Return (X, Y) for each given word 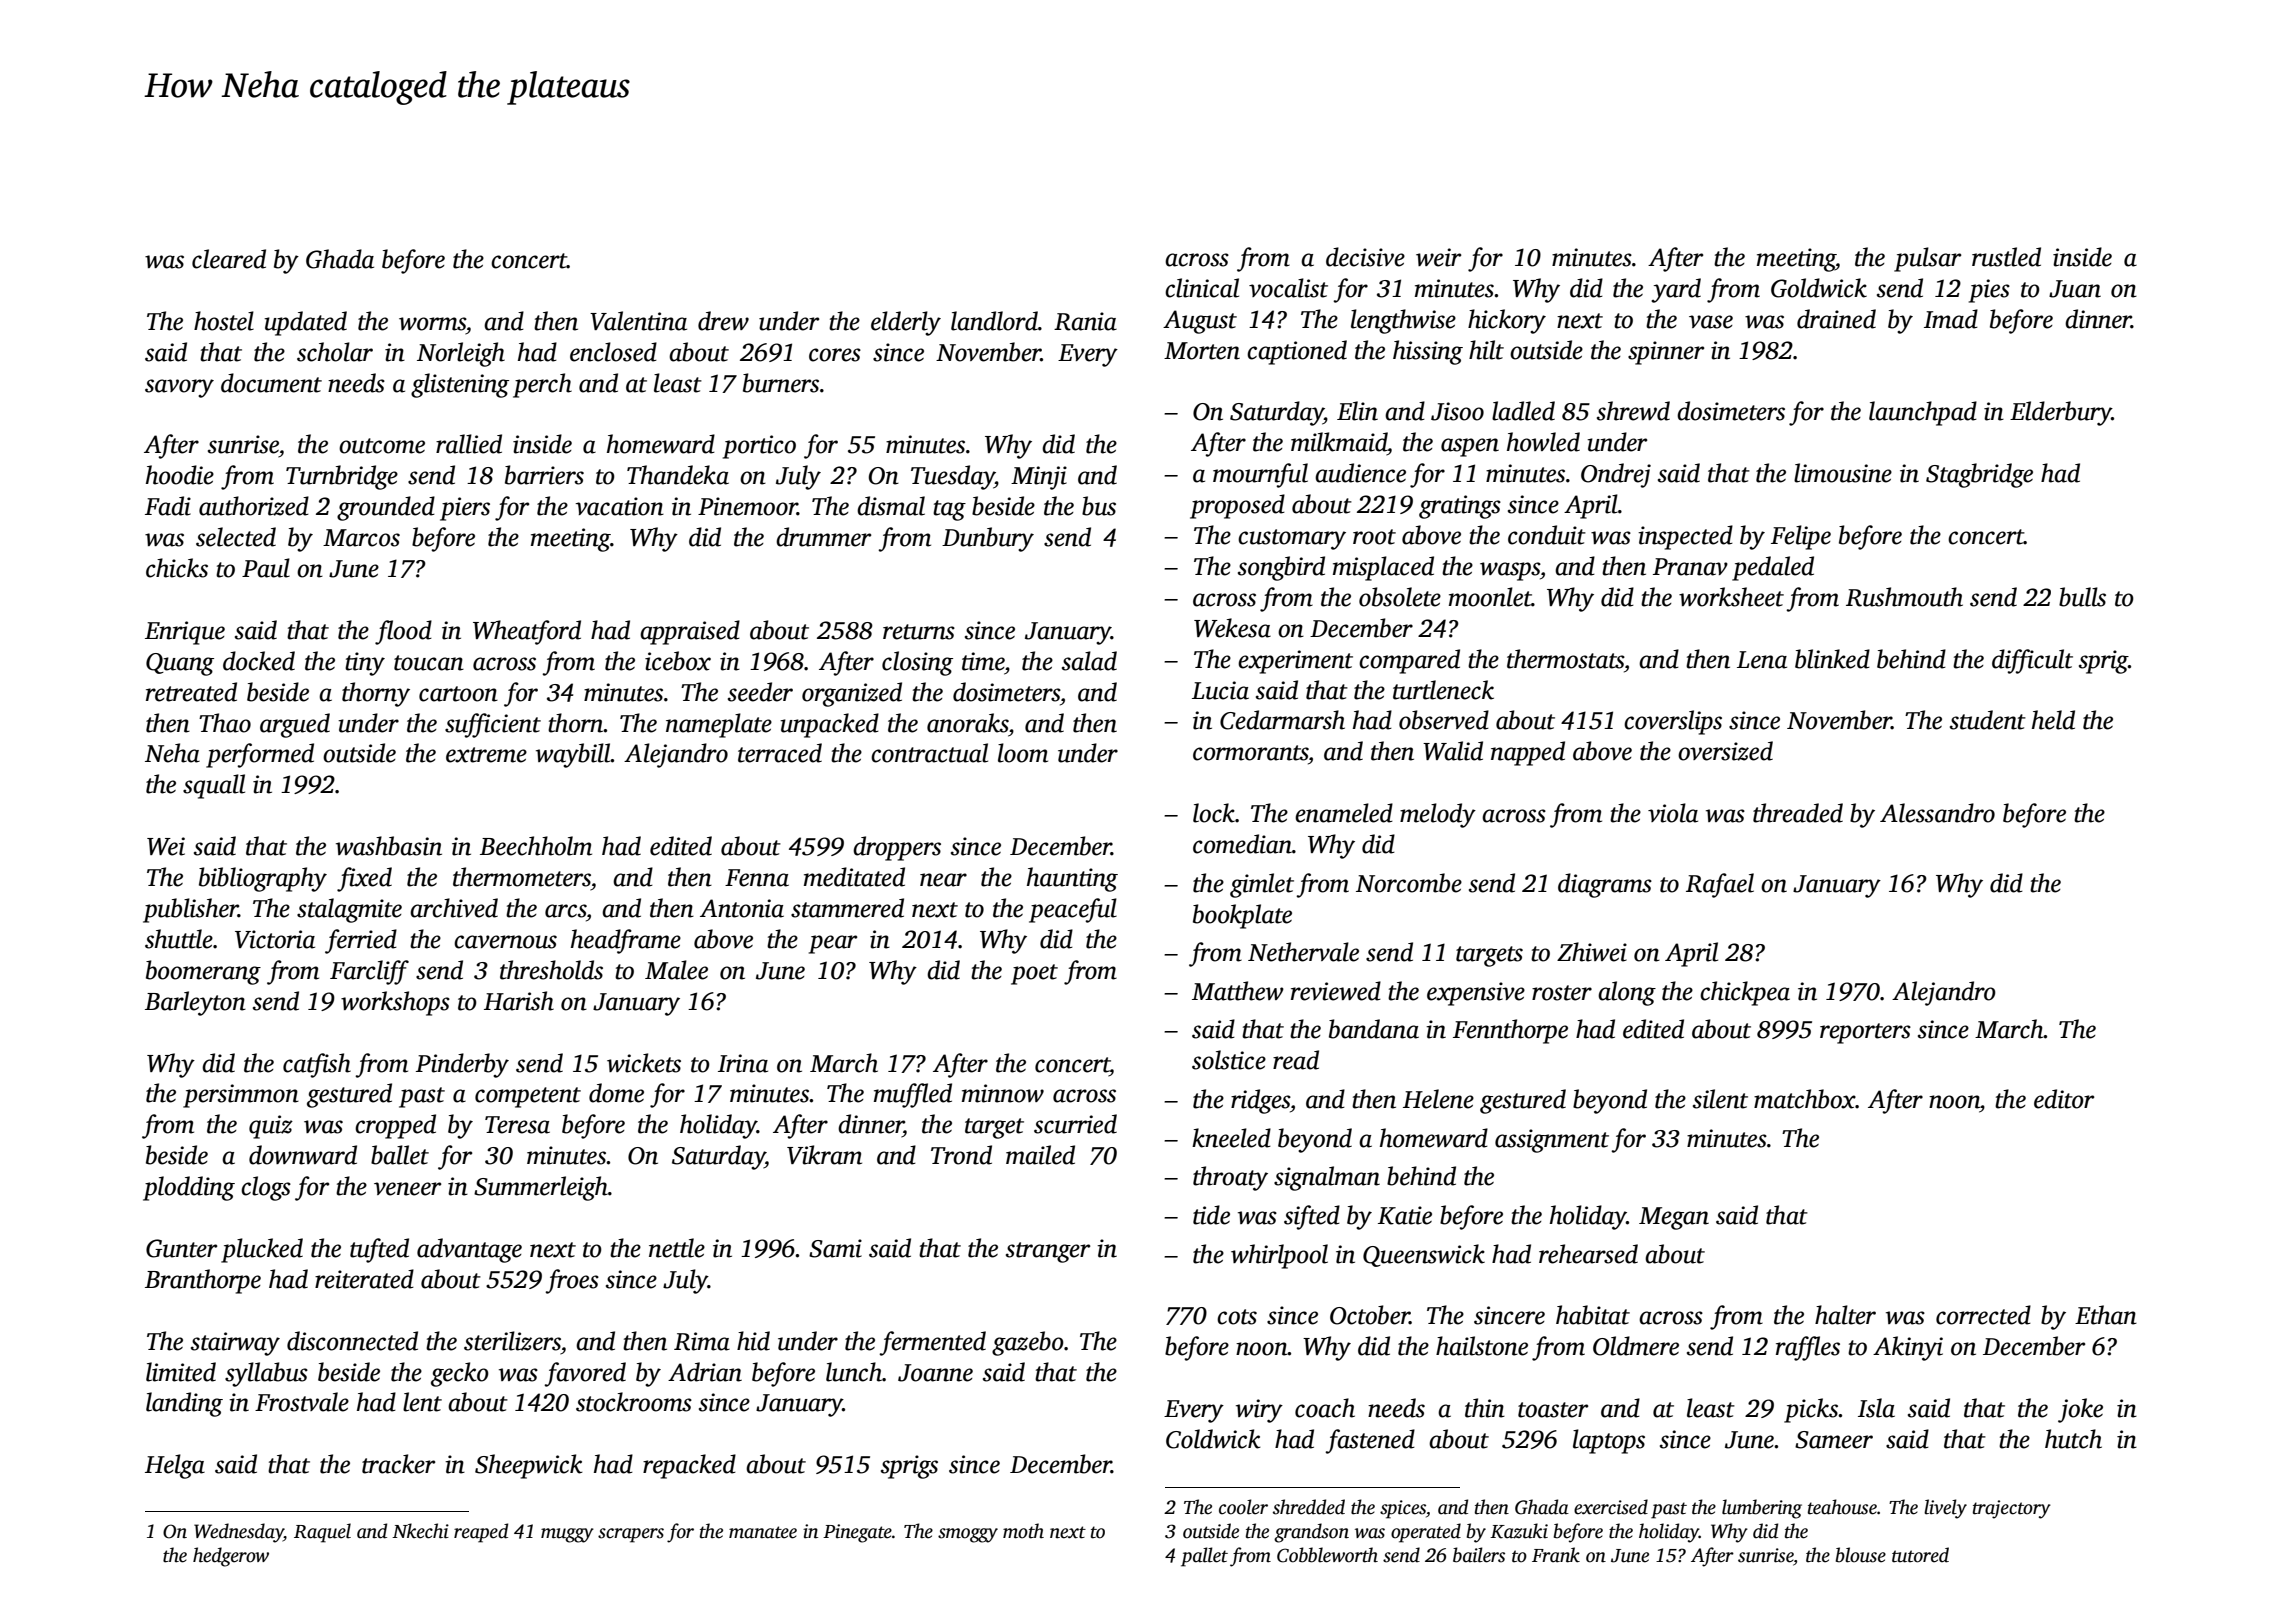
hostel (224, 321)
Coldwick (1213, 1439)
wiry (1259, 1411)
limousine (1843, 473)
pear (833, 944)
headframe (626, 941)
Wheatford (527, 632)
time (983, 661)
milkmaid (1339, 442)
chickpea (1745, 993)
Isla (1876, 1408)
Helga (175, 1466)
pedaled (1773, 568)
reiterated (364, 1279)
